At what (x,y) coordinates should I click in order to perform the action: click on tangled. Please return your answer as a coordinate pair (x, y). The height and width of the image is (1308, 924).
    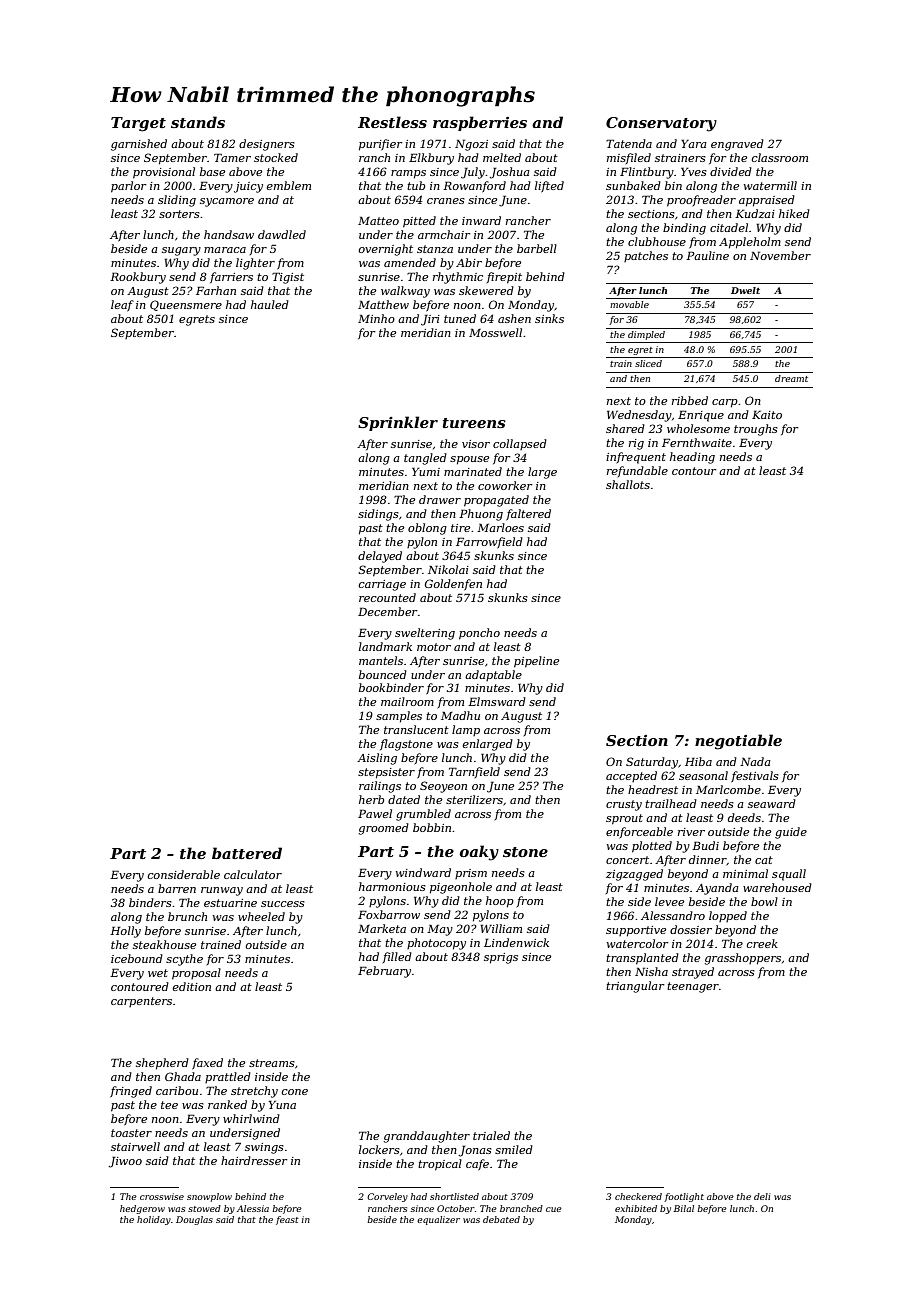
    Looking at the image, I should click on (425, 459).
